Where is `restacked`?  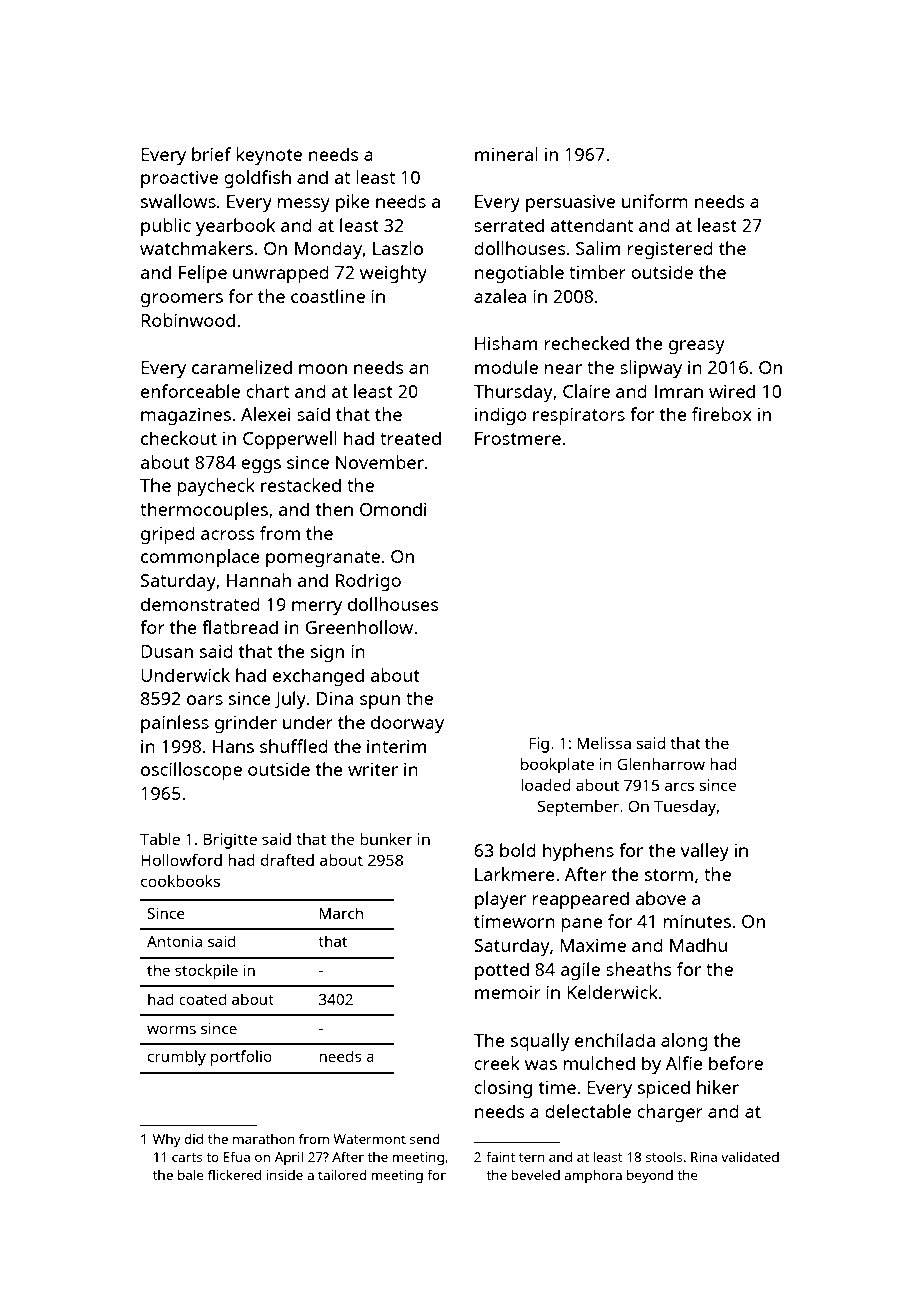
restacked is located at coordinates (301, 485).
